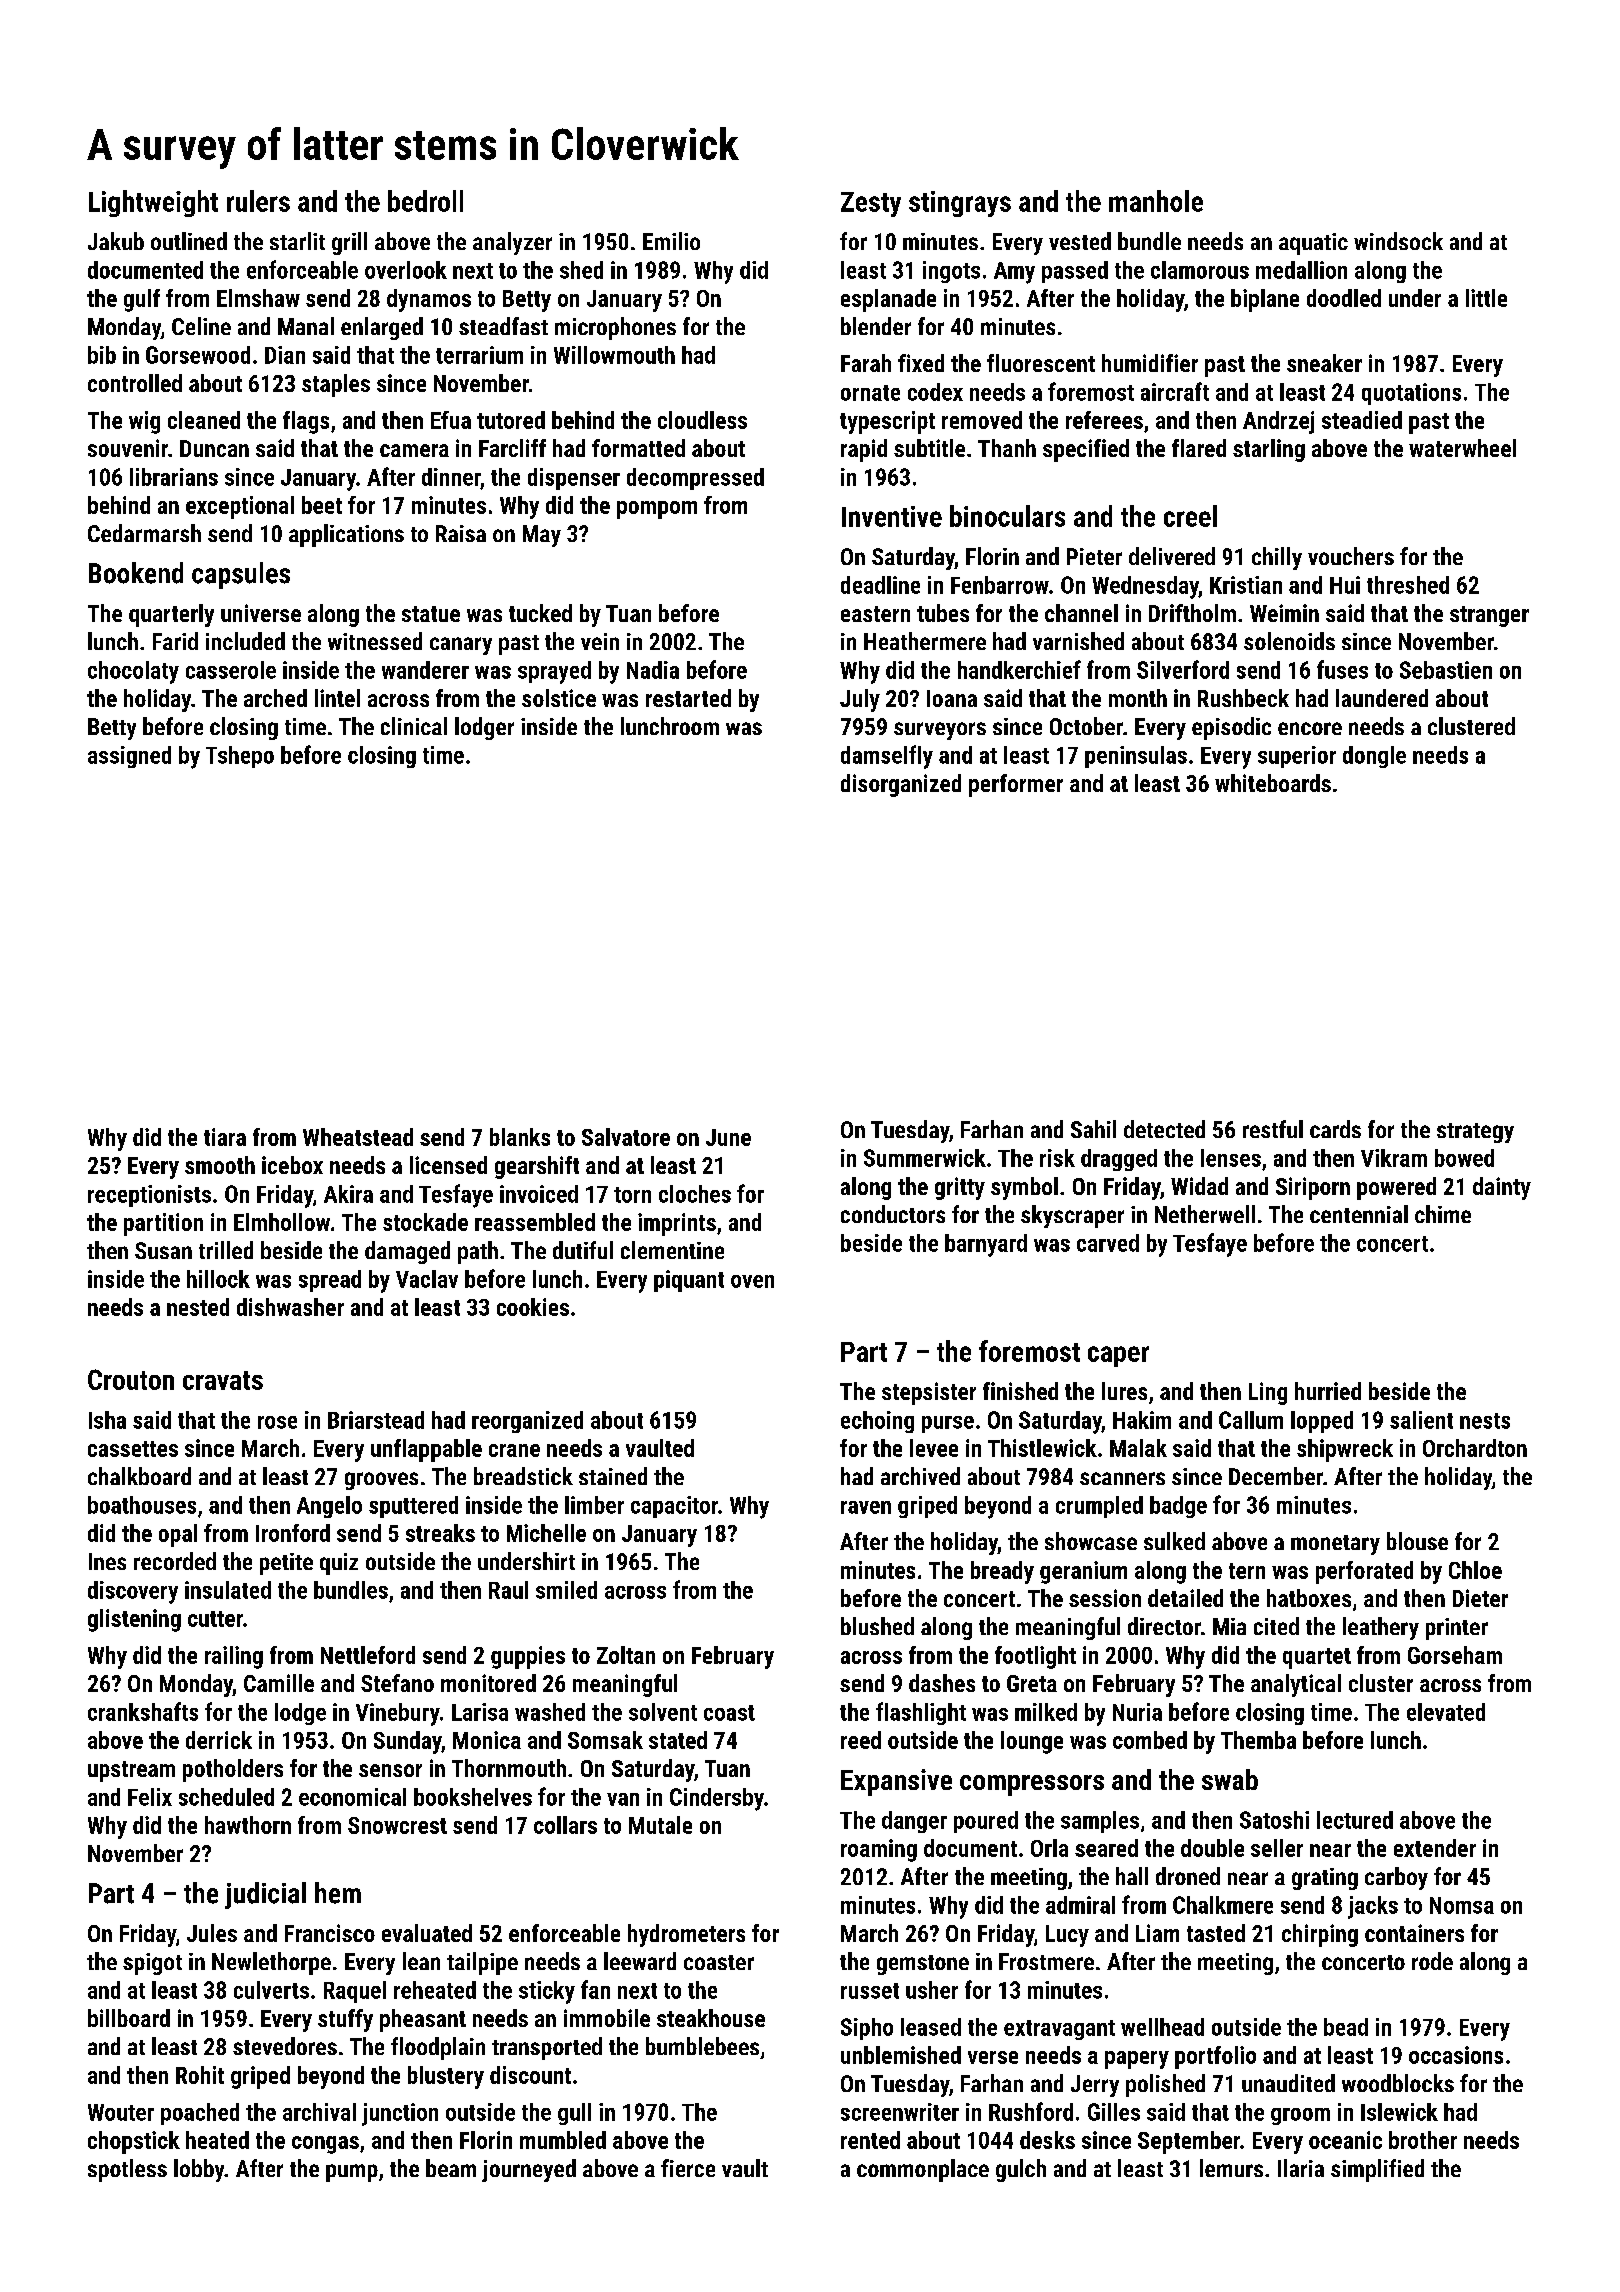 The height and width of the screenshot is (2292, 1620). Describe the element at coordinates (1462, 448) in the screenshot. I see `waterwheel` at that location.
